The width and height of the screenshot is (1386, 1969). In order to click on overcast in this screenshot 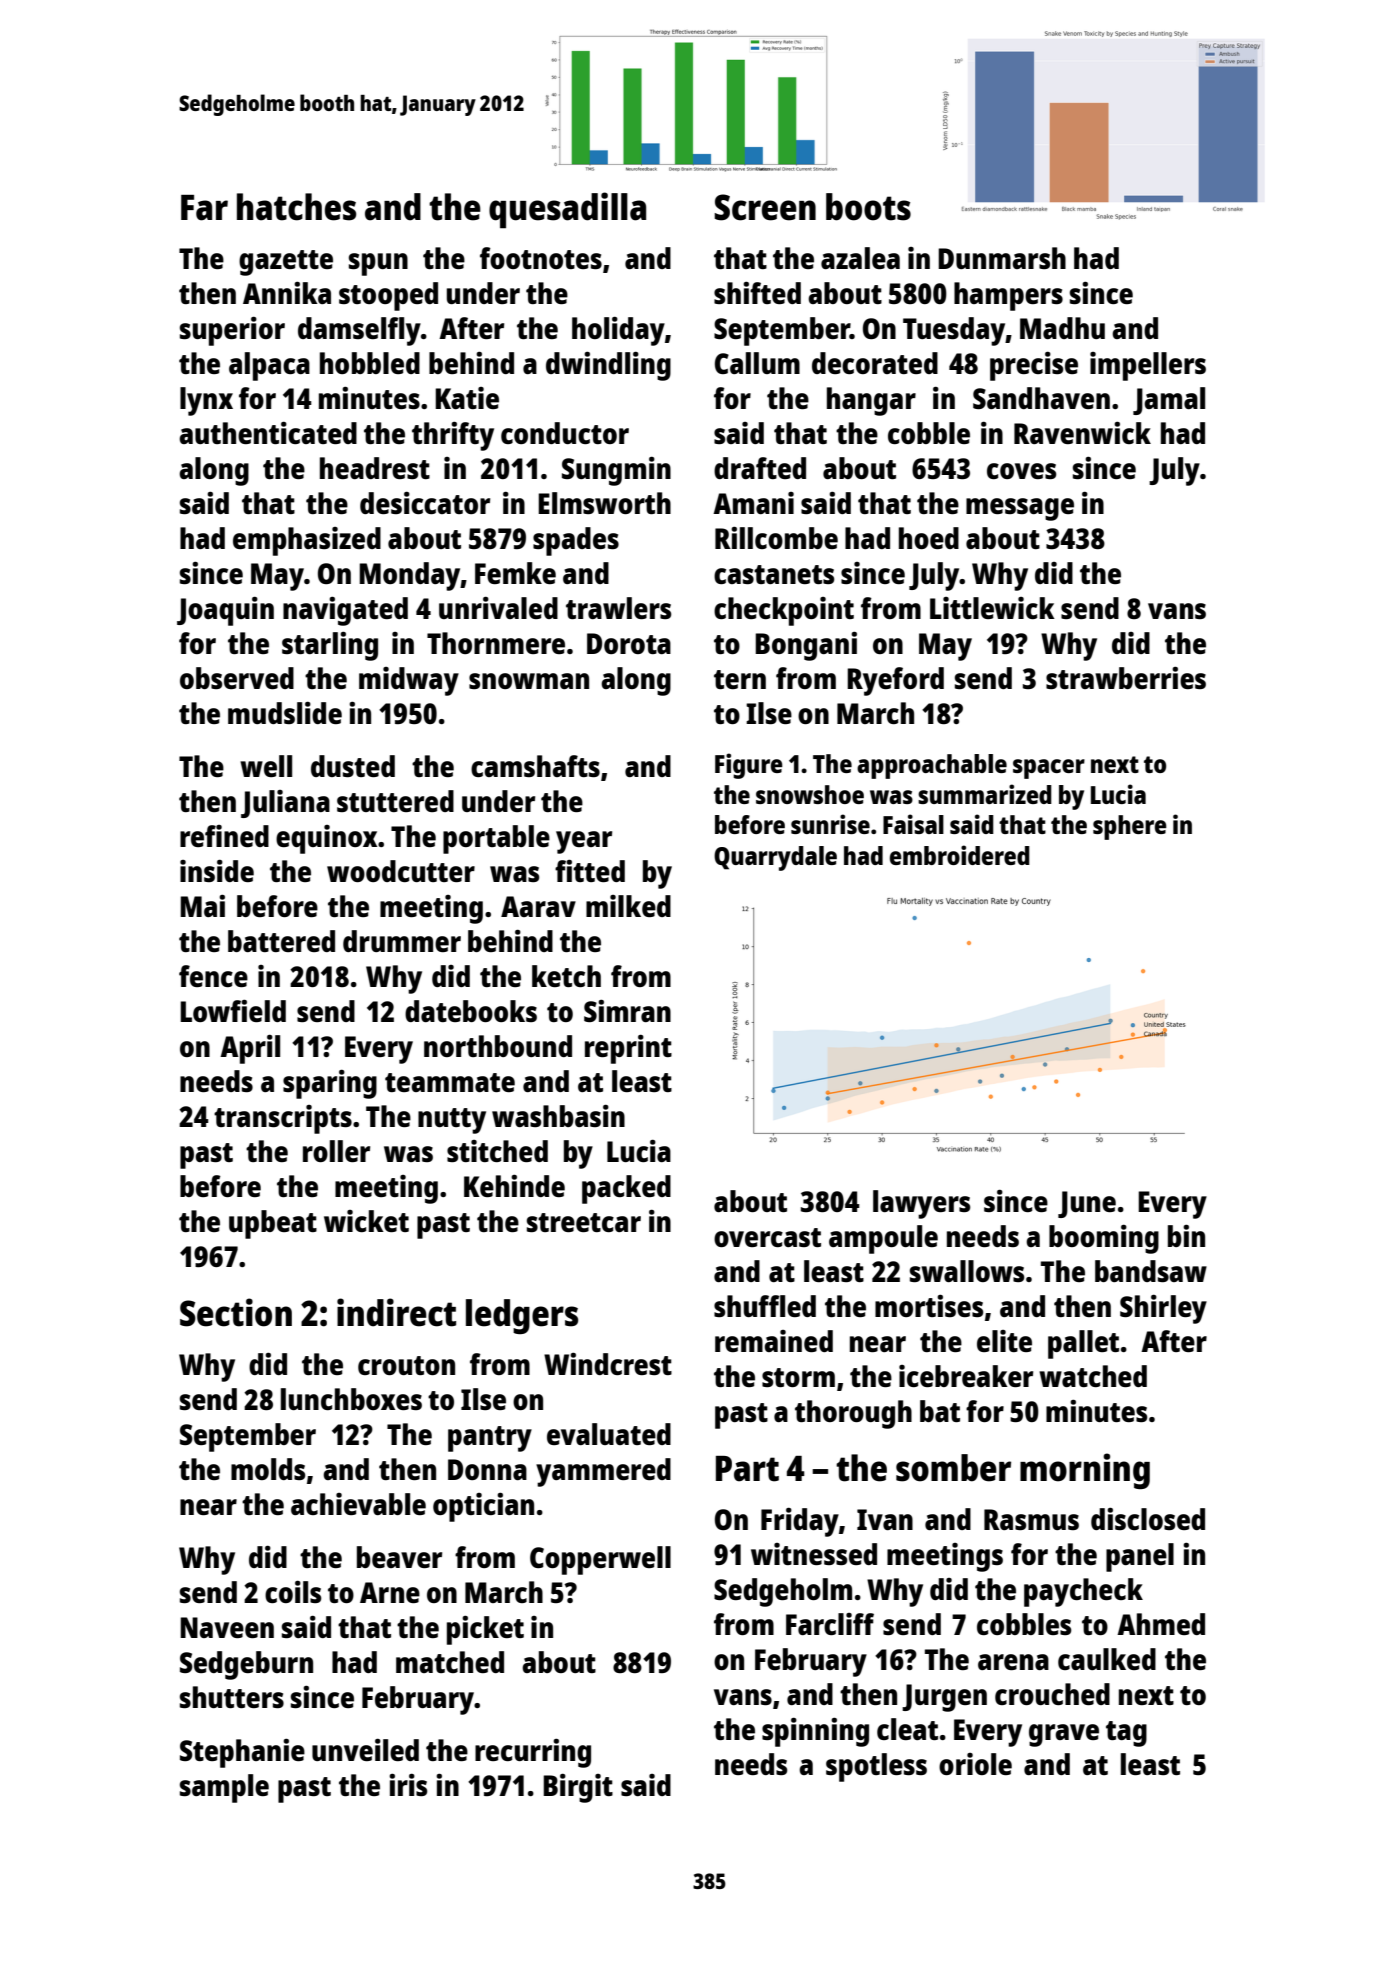, I will do `click(767, 1237)`.
